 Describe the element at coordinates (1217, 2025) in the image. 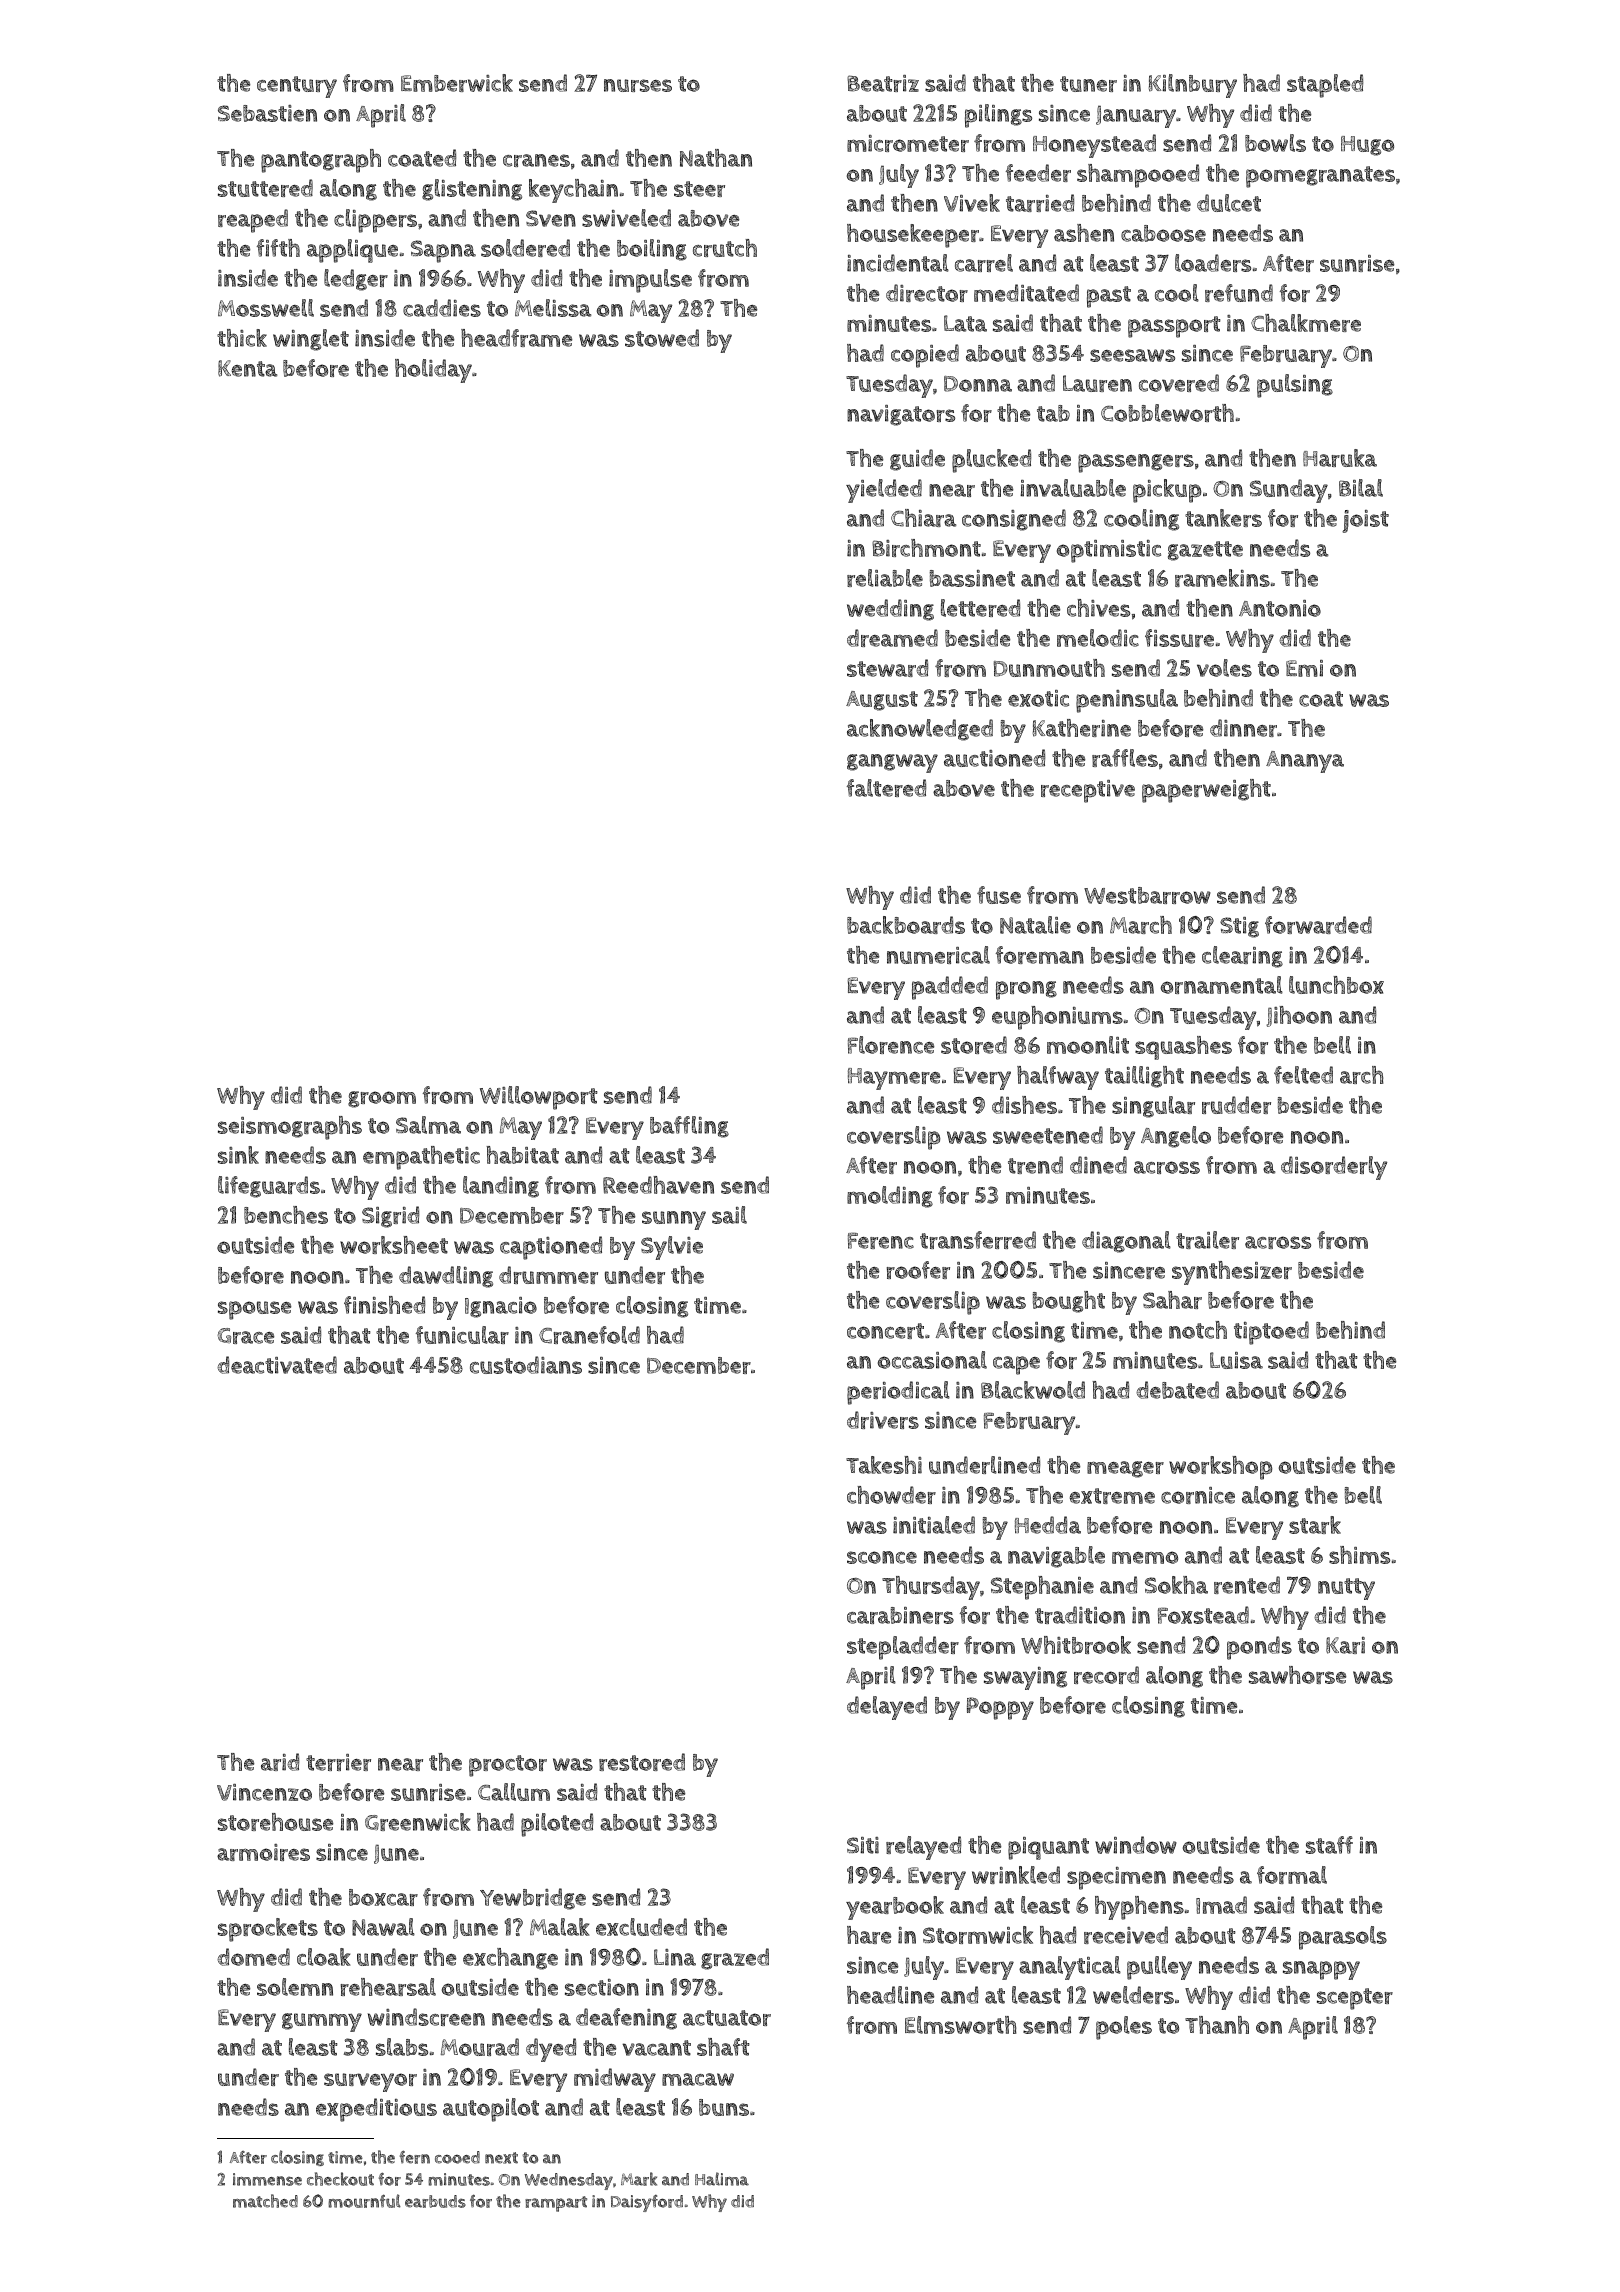

I see `Thanh` at that location.
